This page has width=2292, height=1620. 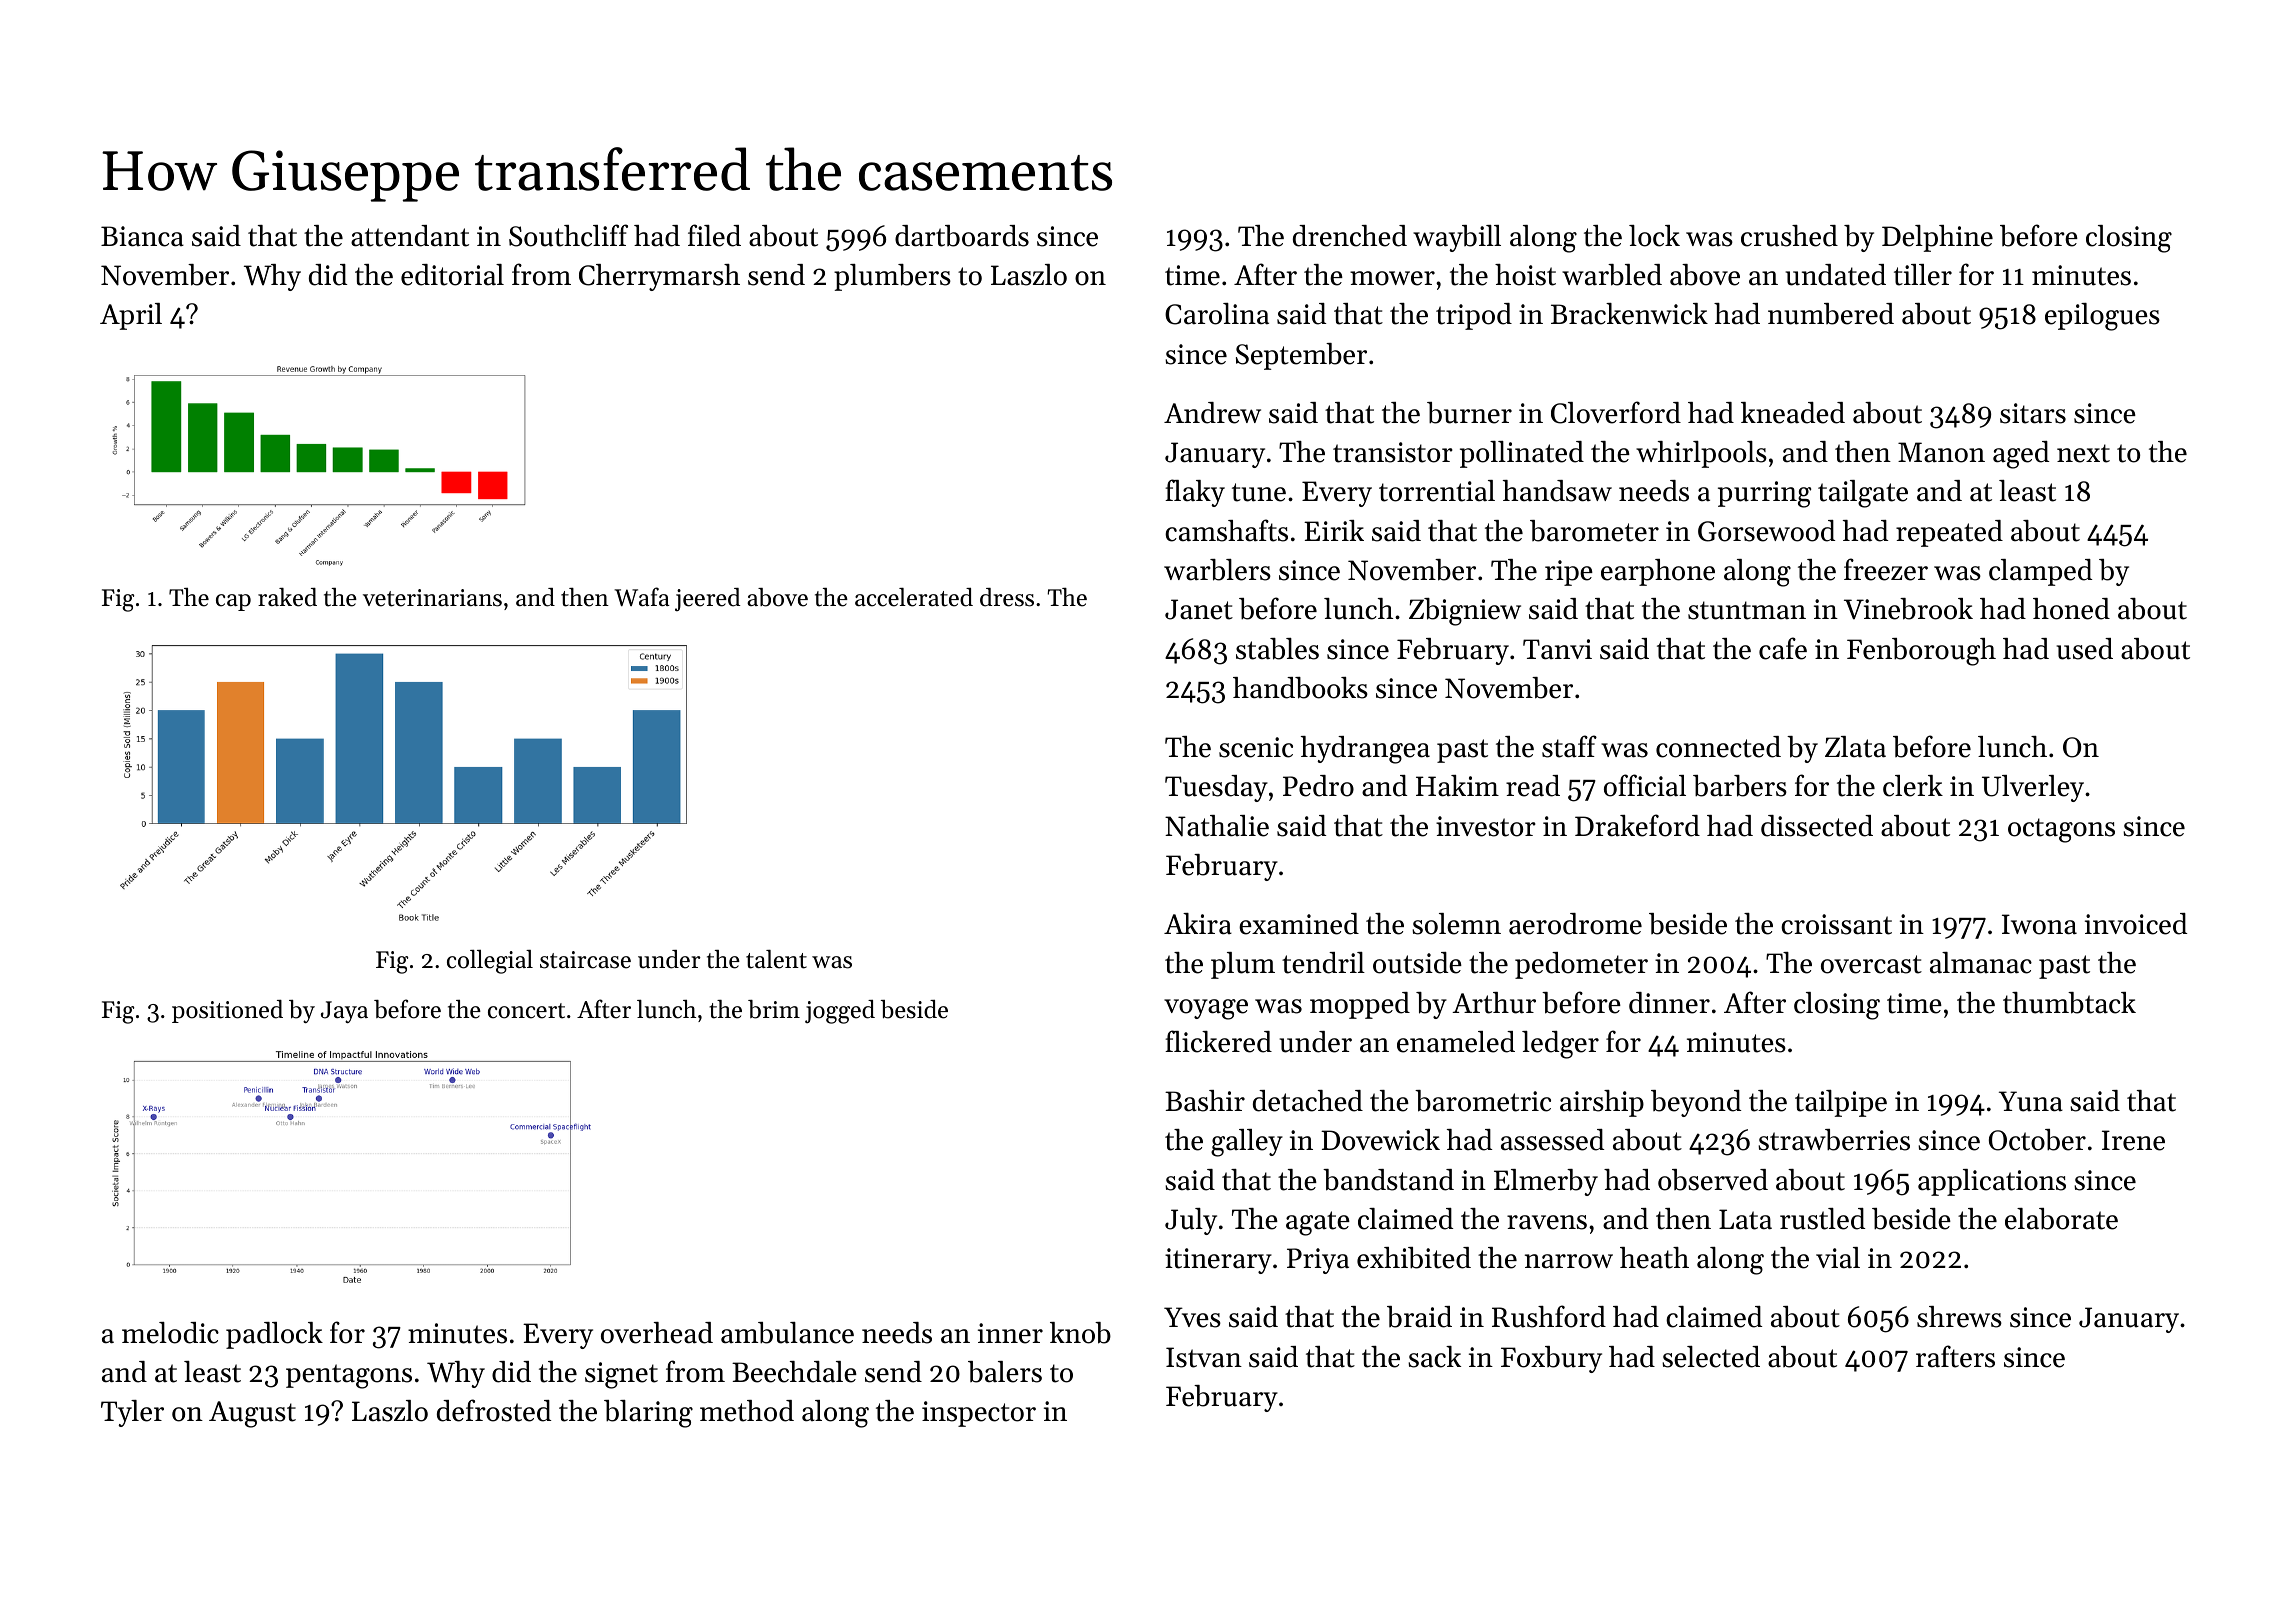 I want to click on collegial, so click(x=490, y=962).
